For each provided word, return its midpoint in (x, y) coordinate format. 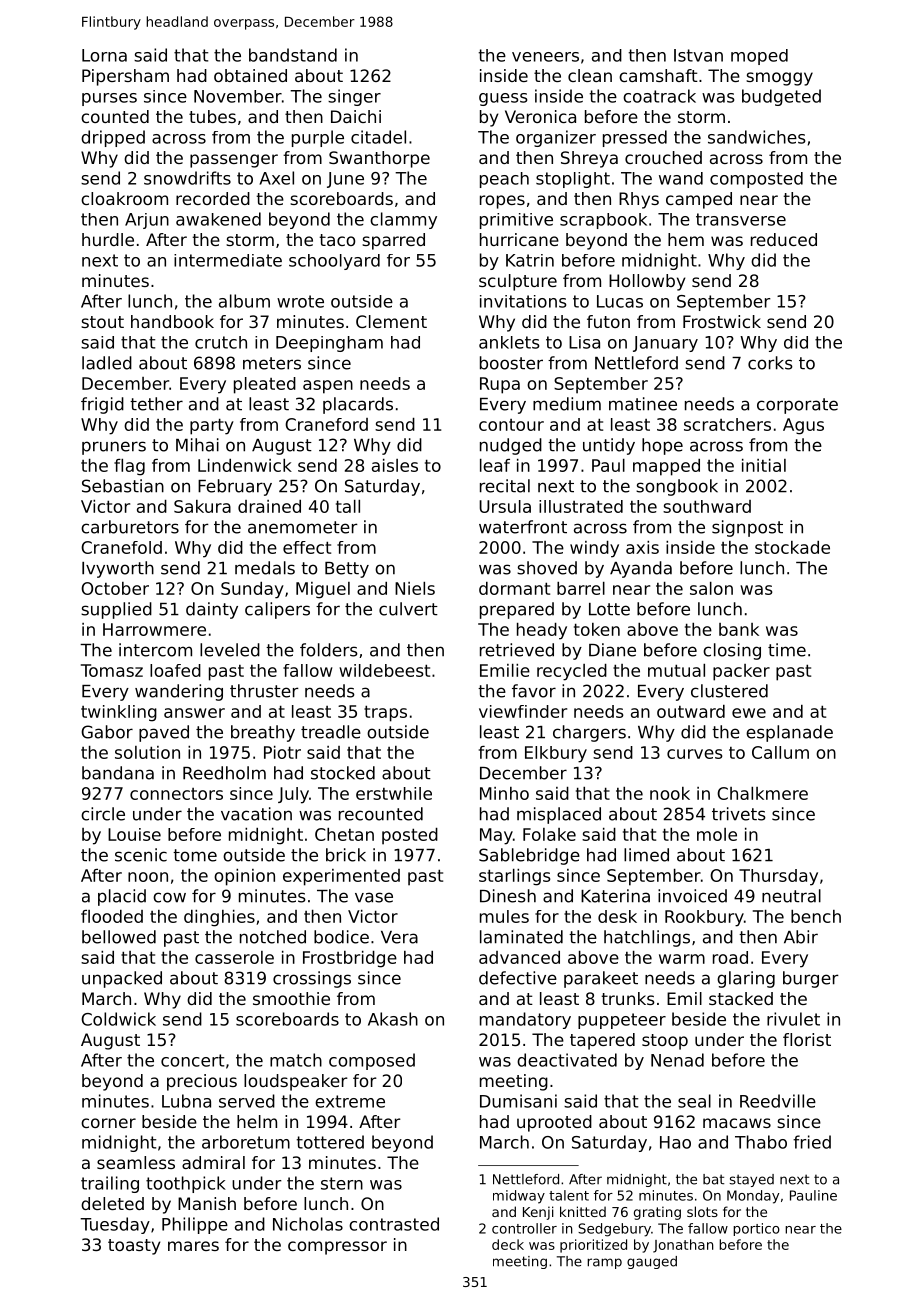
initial (764, 465)
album (244, 301)
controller (524, 1228)
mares (193, 1246)
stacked (741, 998)
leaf (495, 465)
